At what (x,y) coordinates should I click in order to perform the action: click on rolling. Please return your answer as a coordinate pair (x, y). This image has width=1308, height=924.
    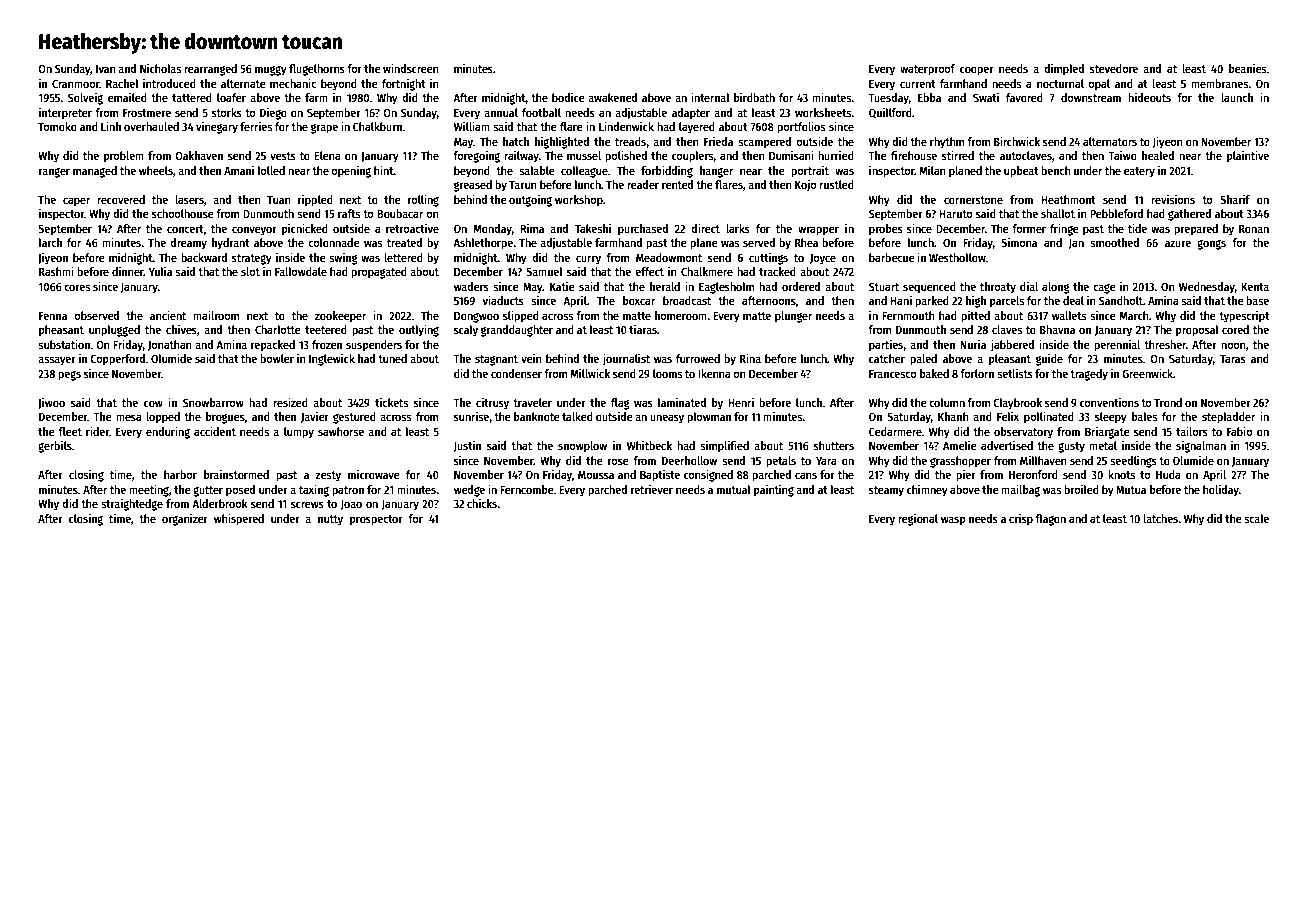
    Looking at the image, I should click on (423, 200).
